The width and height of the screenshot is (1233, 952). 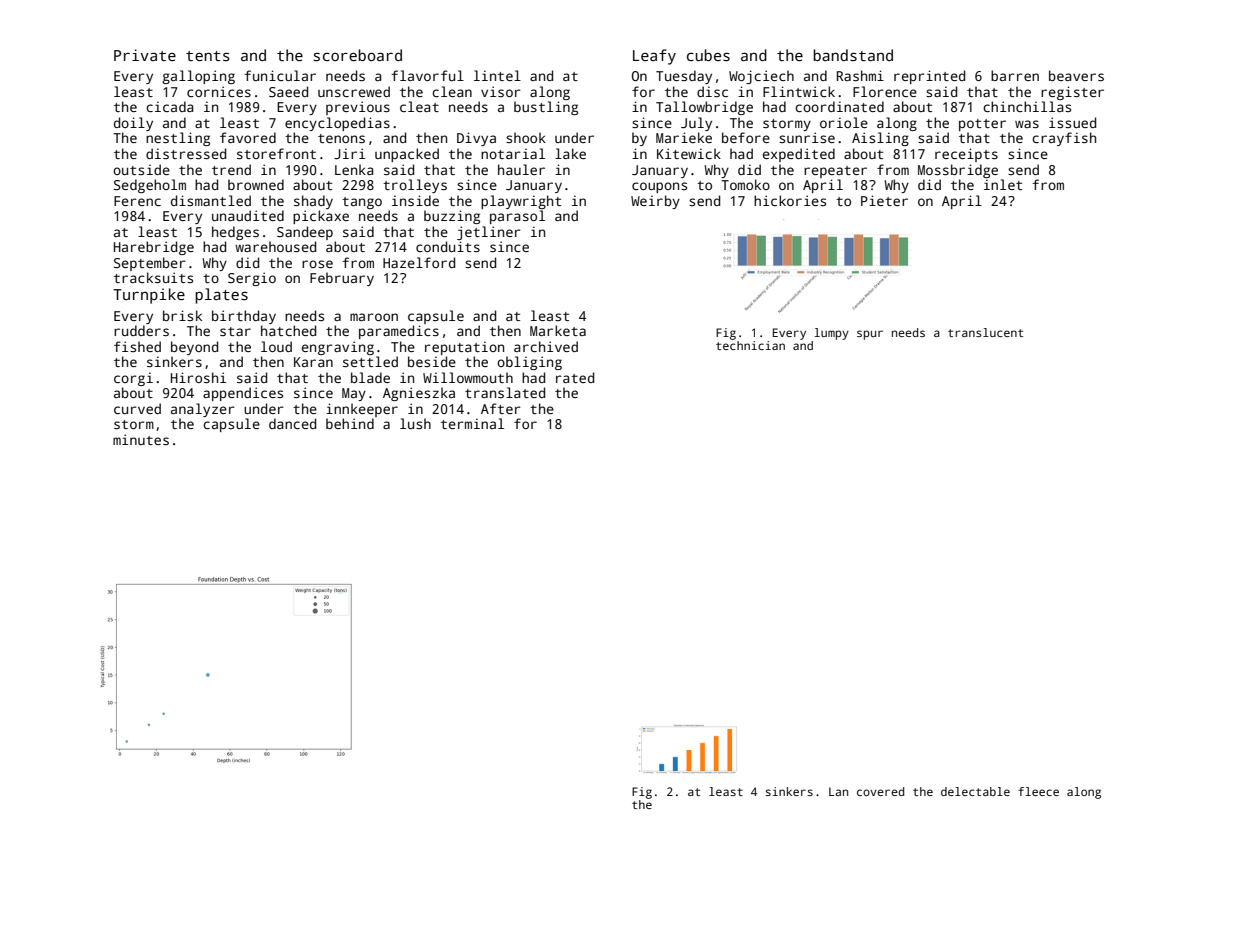 What do you see at coordinates (853, 55) in the screenshot?
I see `bandstand` at bounding box center [853, 55].
